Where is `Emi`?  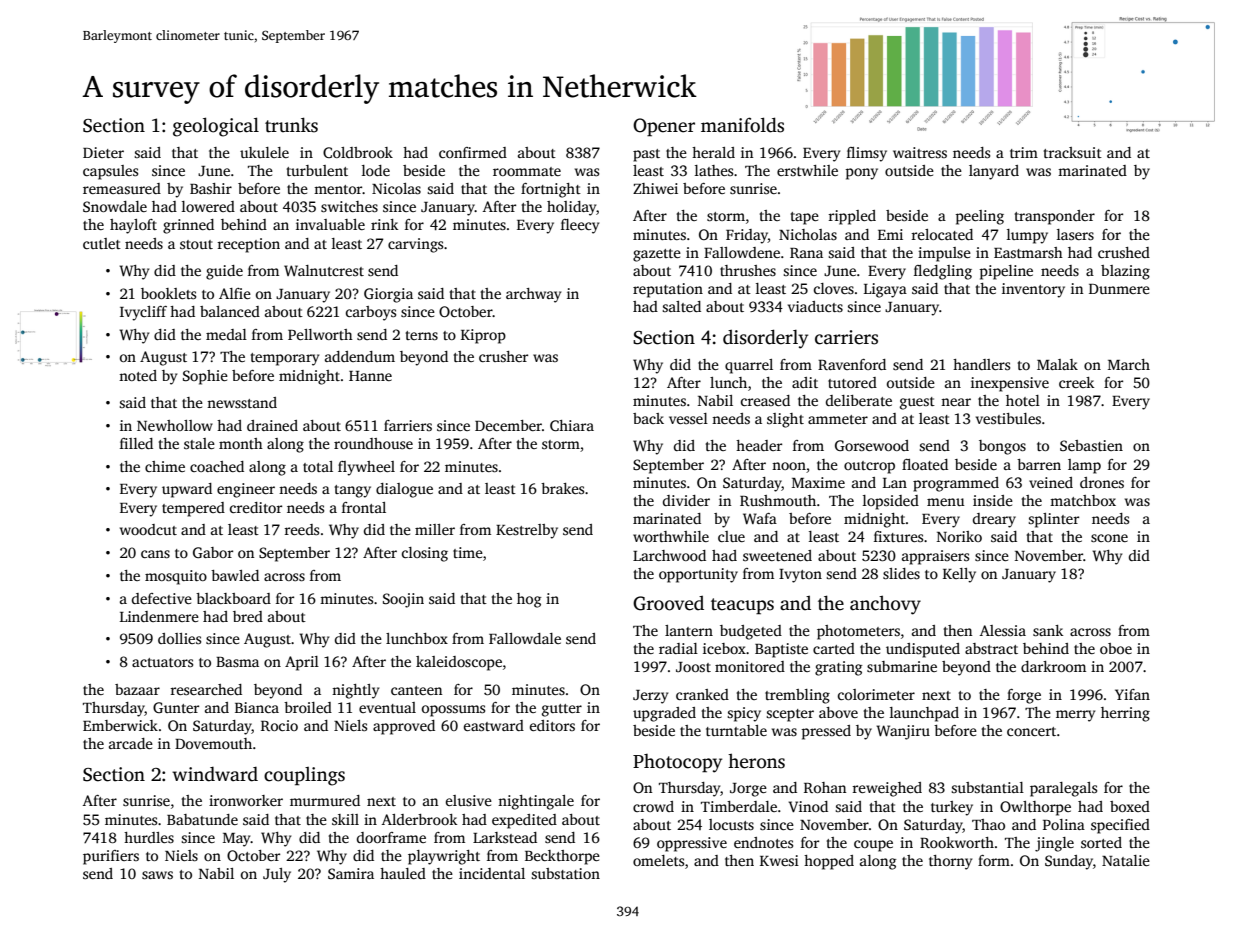
Emi is located at coordinates (890, 234).
